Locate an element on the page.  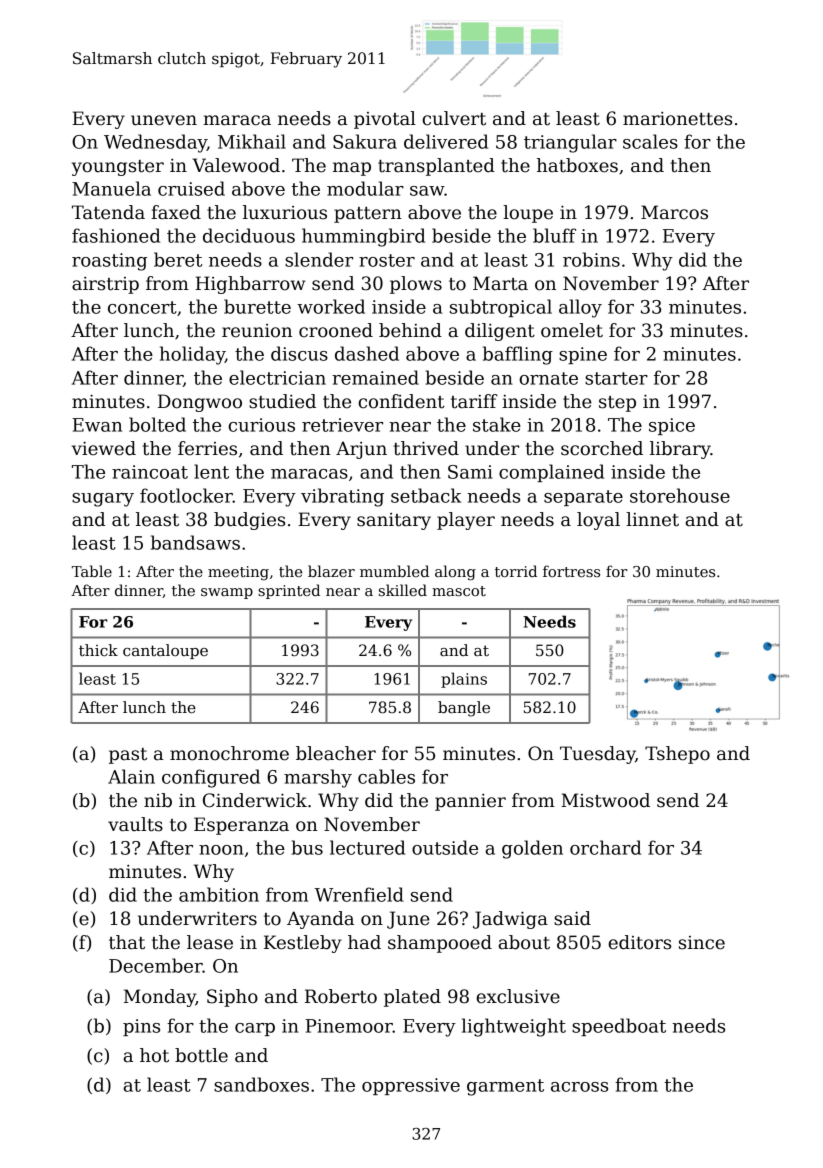
about is located at coordinates (524, 942).
